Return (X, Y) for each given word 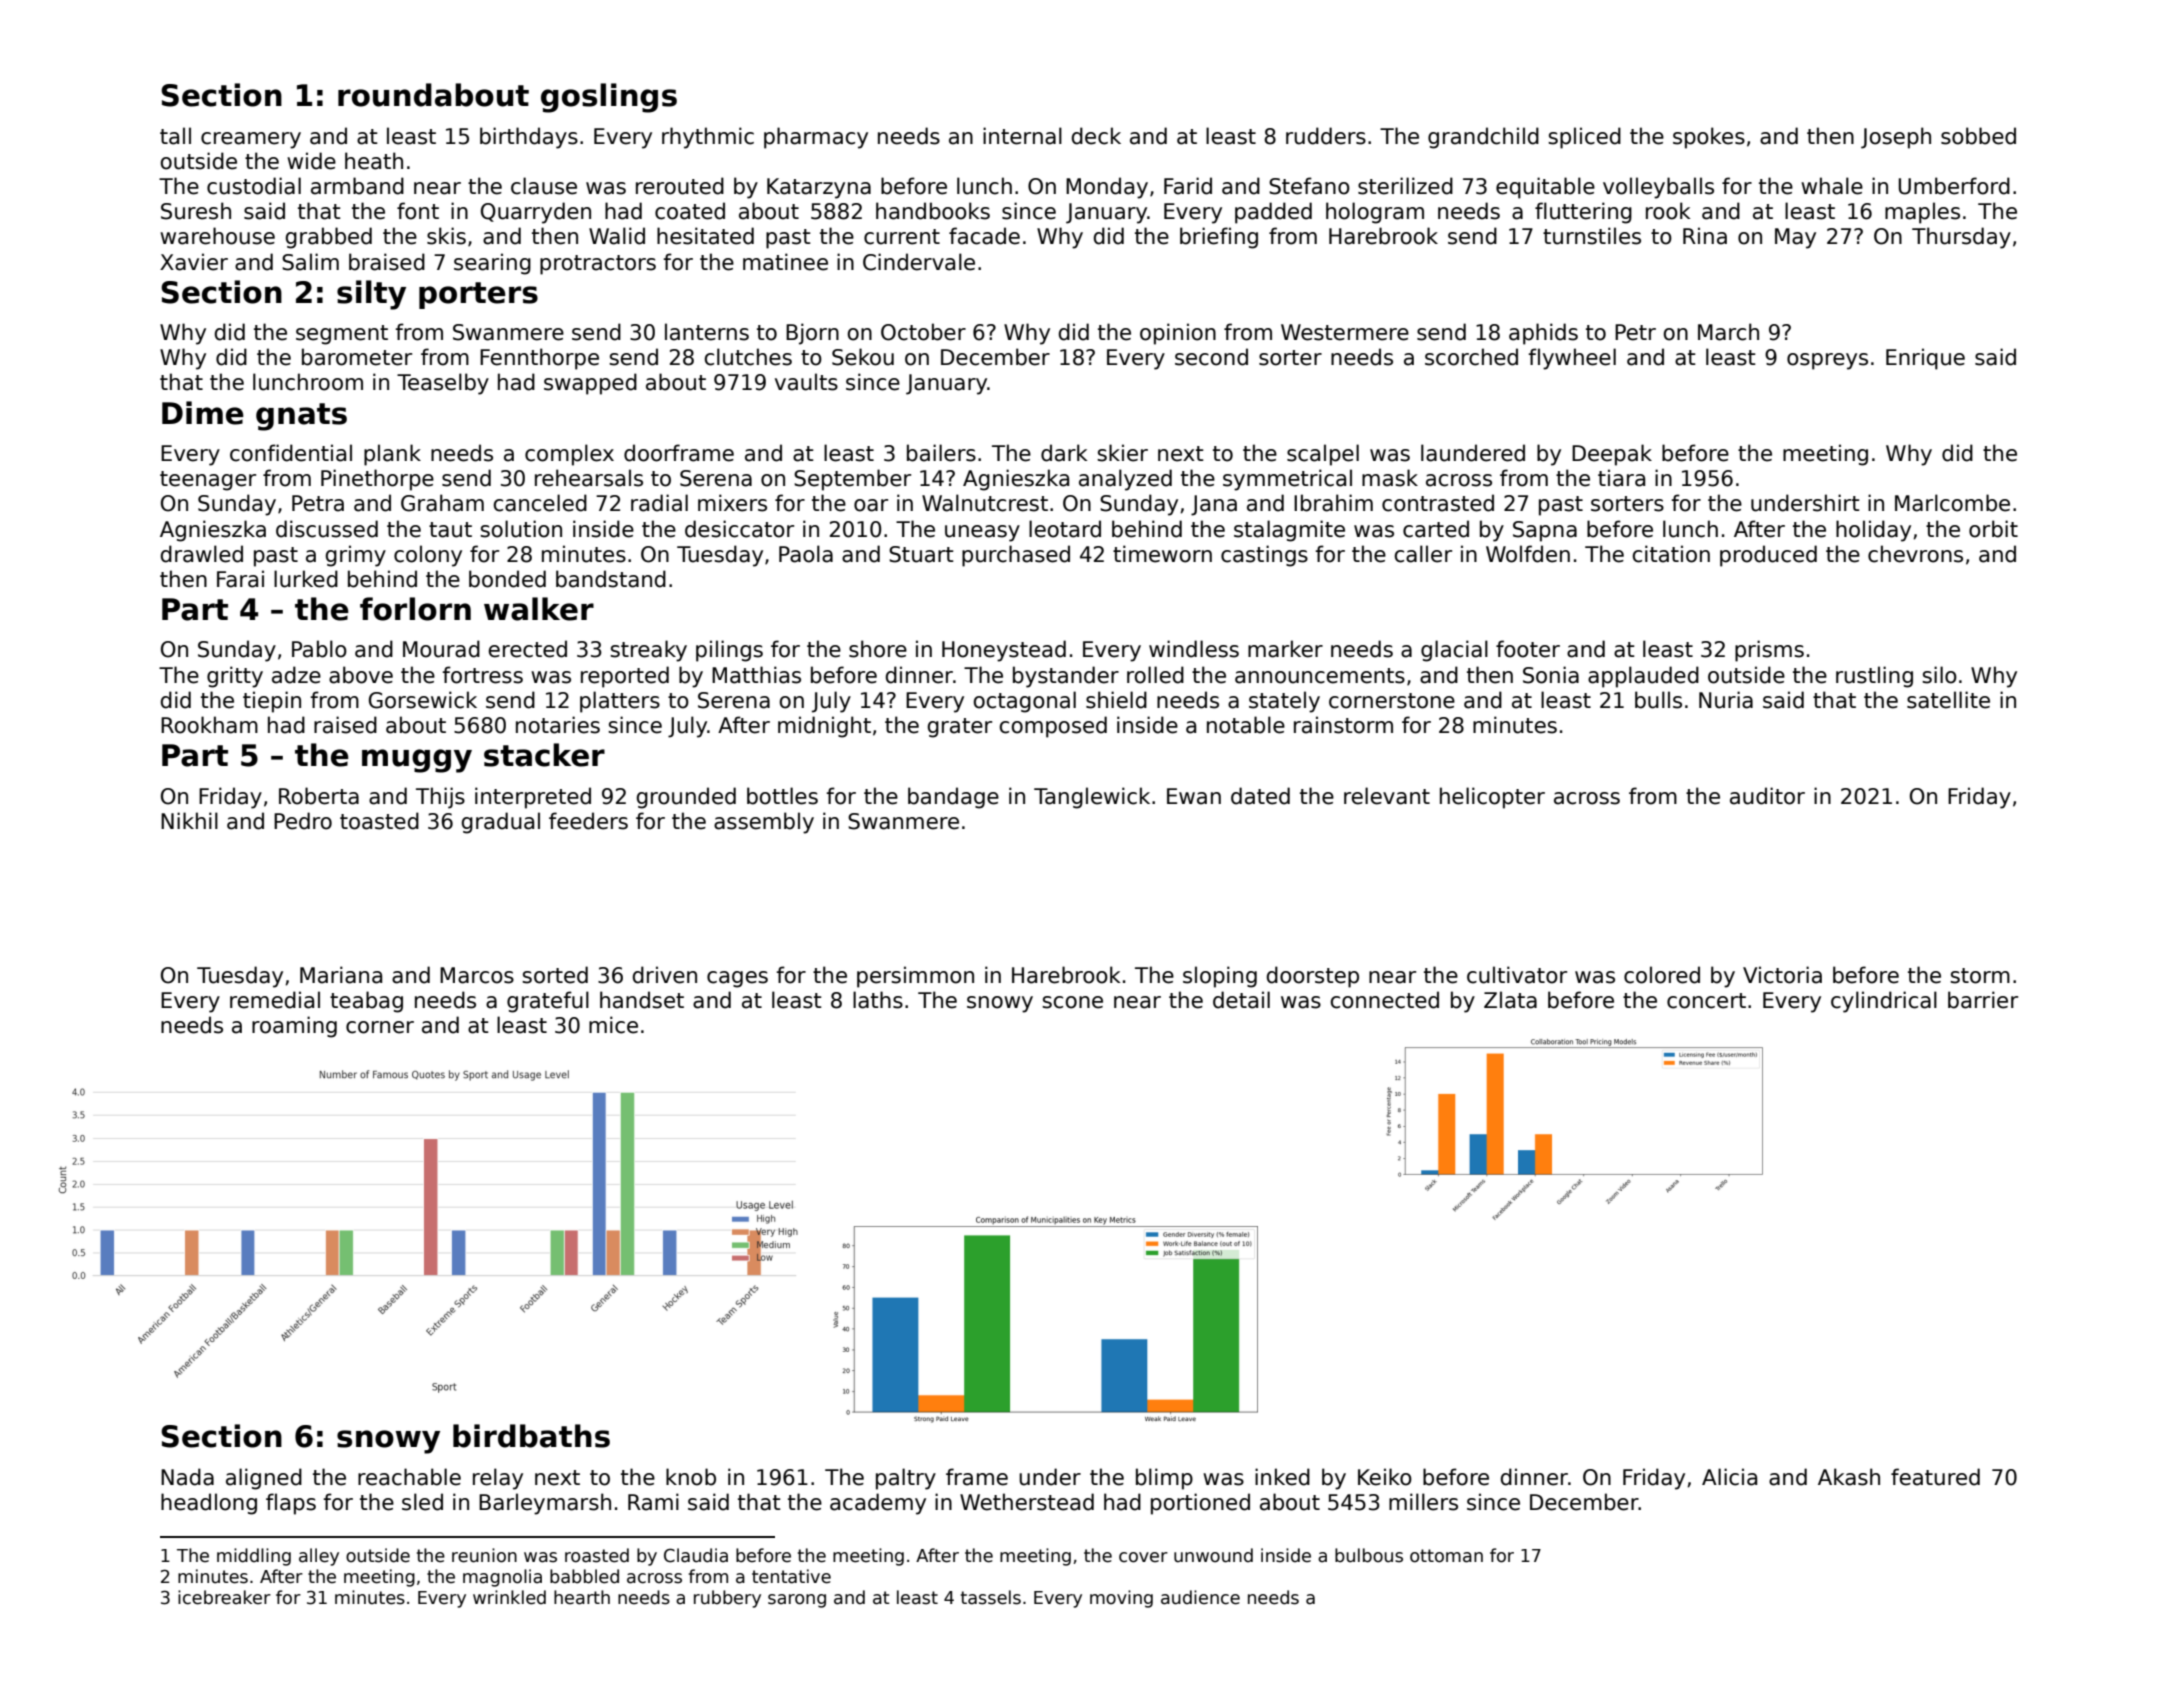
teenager (208, 481)
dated (1260, 796)
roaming (294, 1027)
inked (1282, 1477)
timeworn (1162, 554)
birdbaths (531, 1436)
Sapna (1545, 531)
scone (1072, 1002)
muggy (417, 761)
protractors (598, 265)
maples (1922, 213)
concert (1706, 1001)
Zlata (1510, 1000)
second (1211, 357)
